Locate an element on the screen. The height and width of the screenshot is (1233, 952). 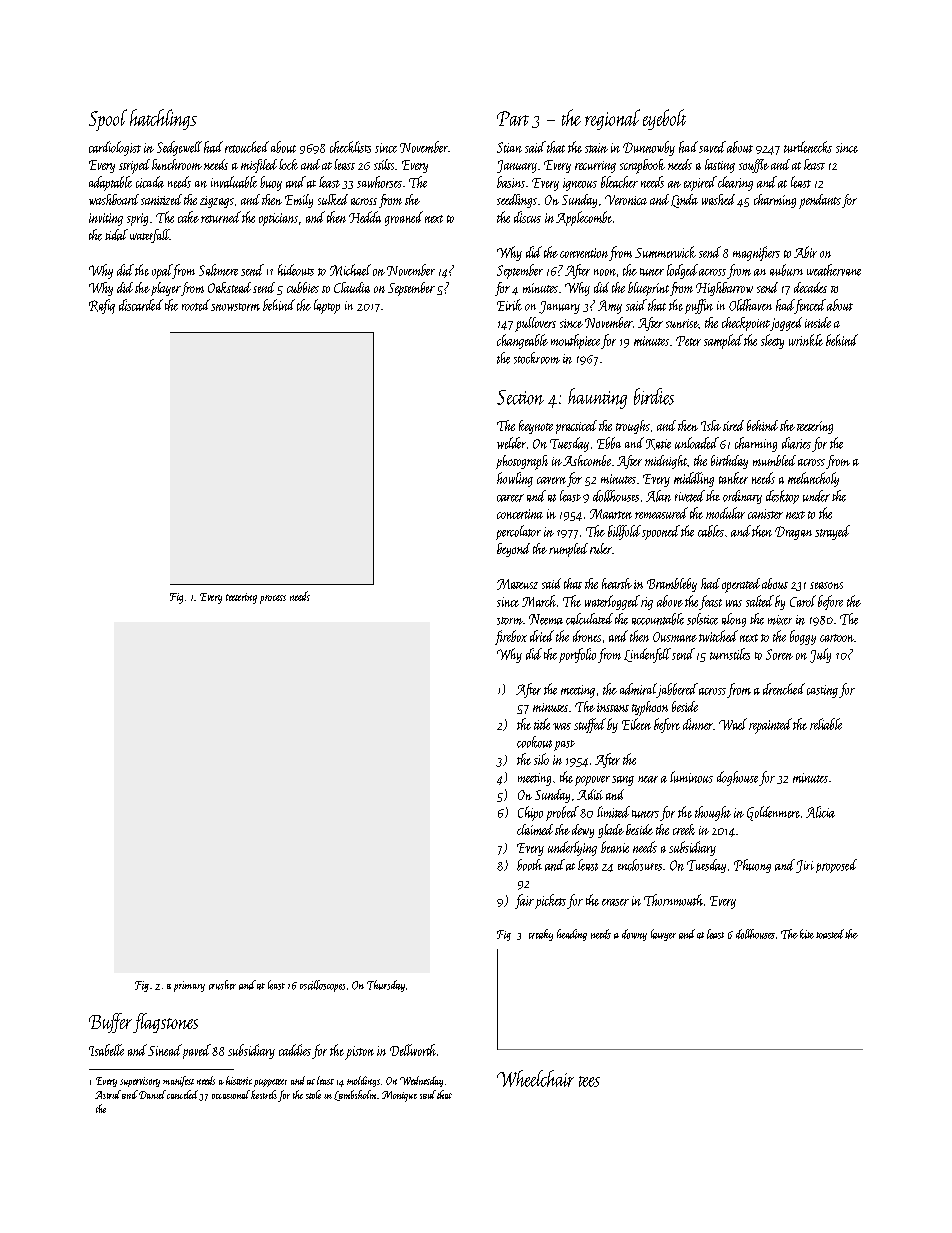
Brambleby is located at coordinates (672, 585).
